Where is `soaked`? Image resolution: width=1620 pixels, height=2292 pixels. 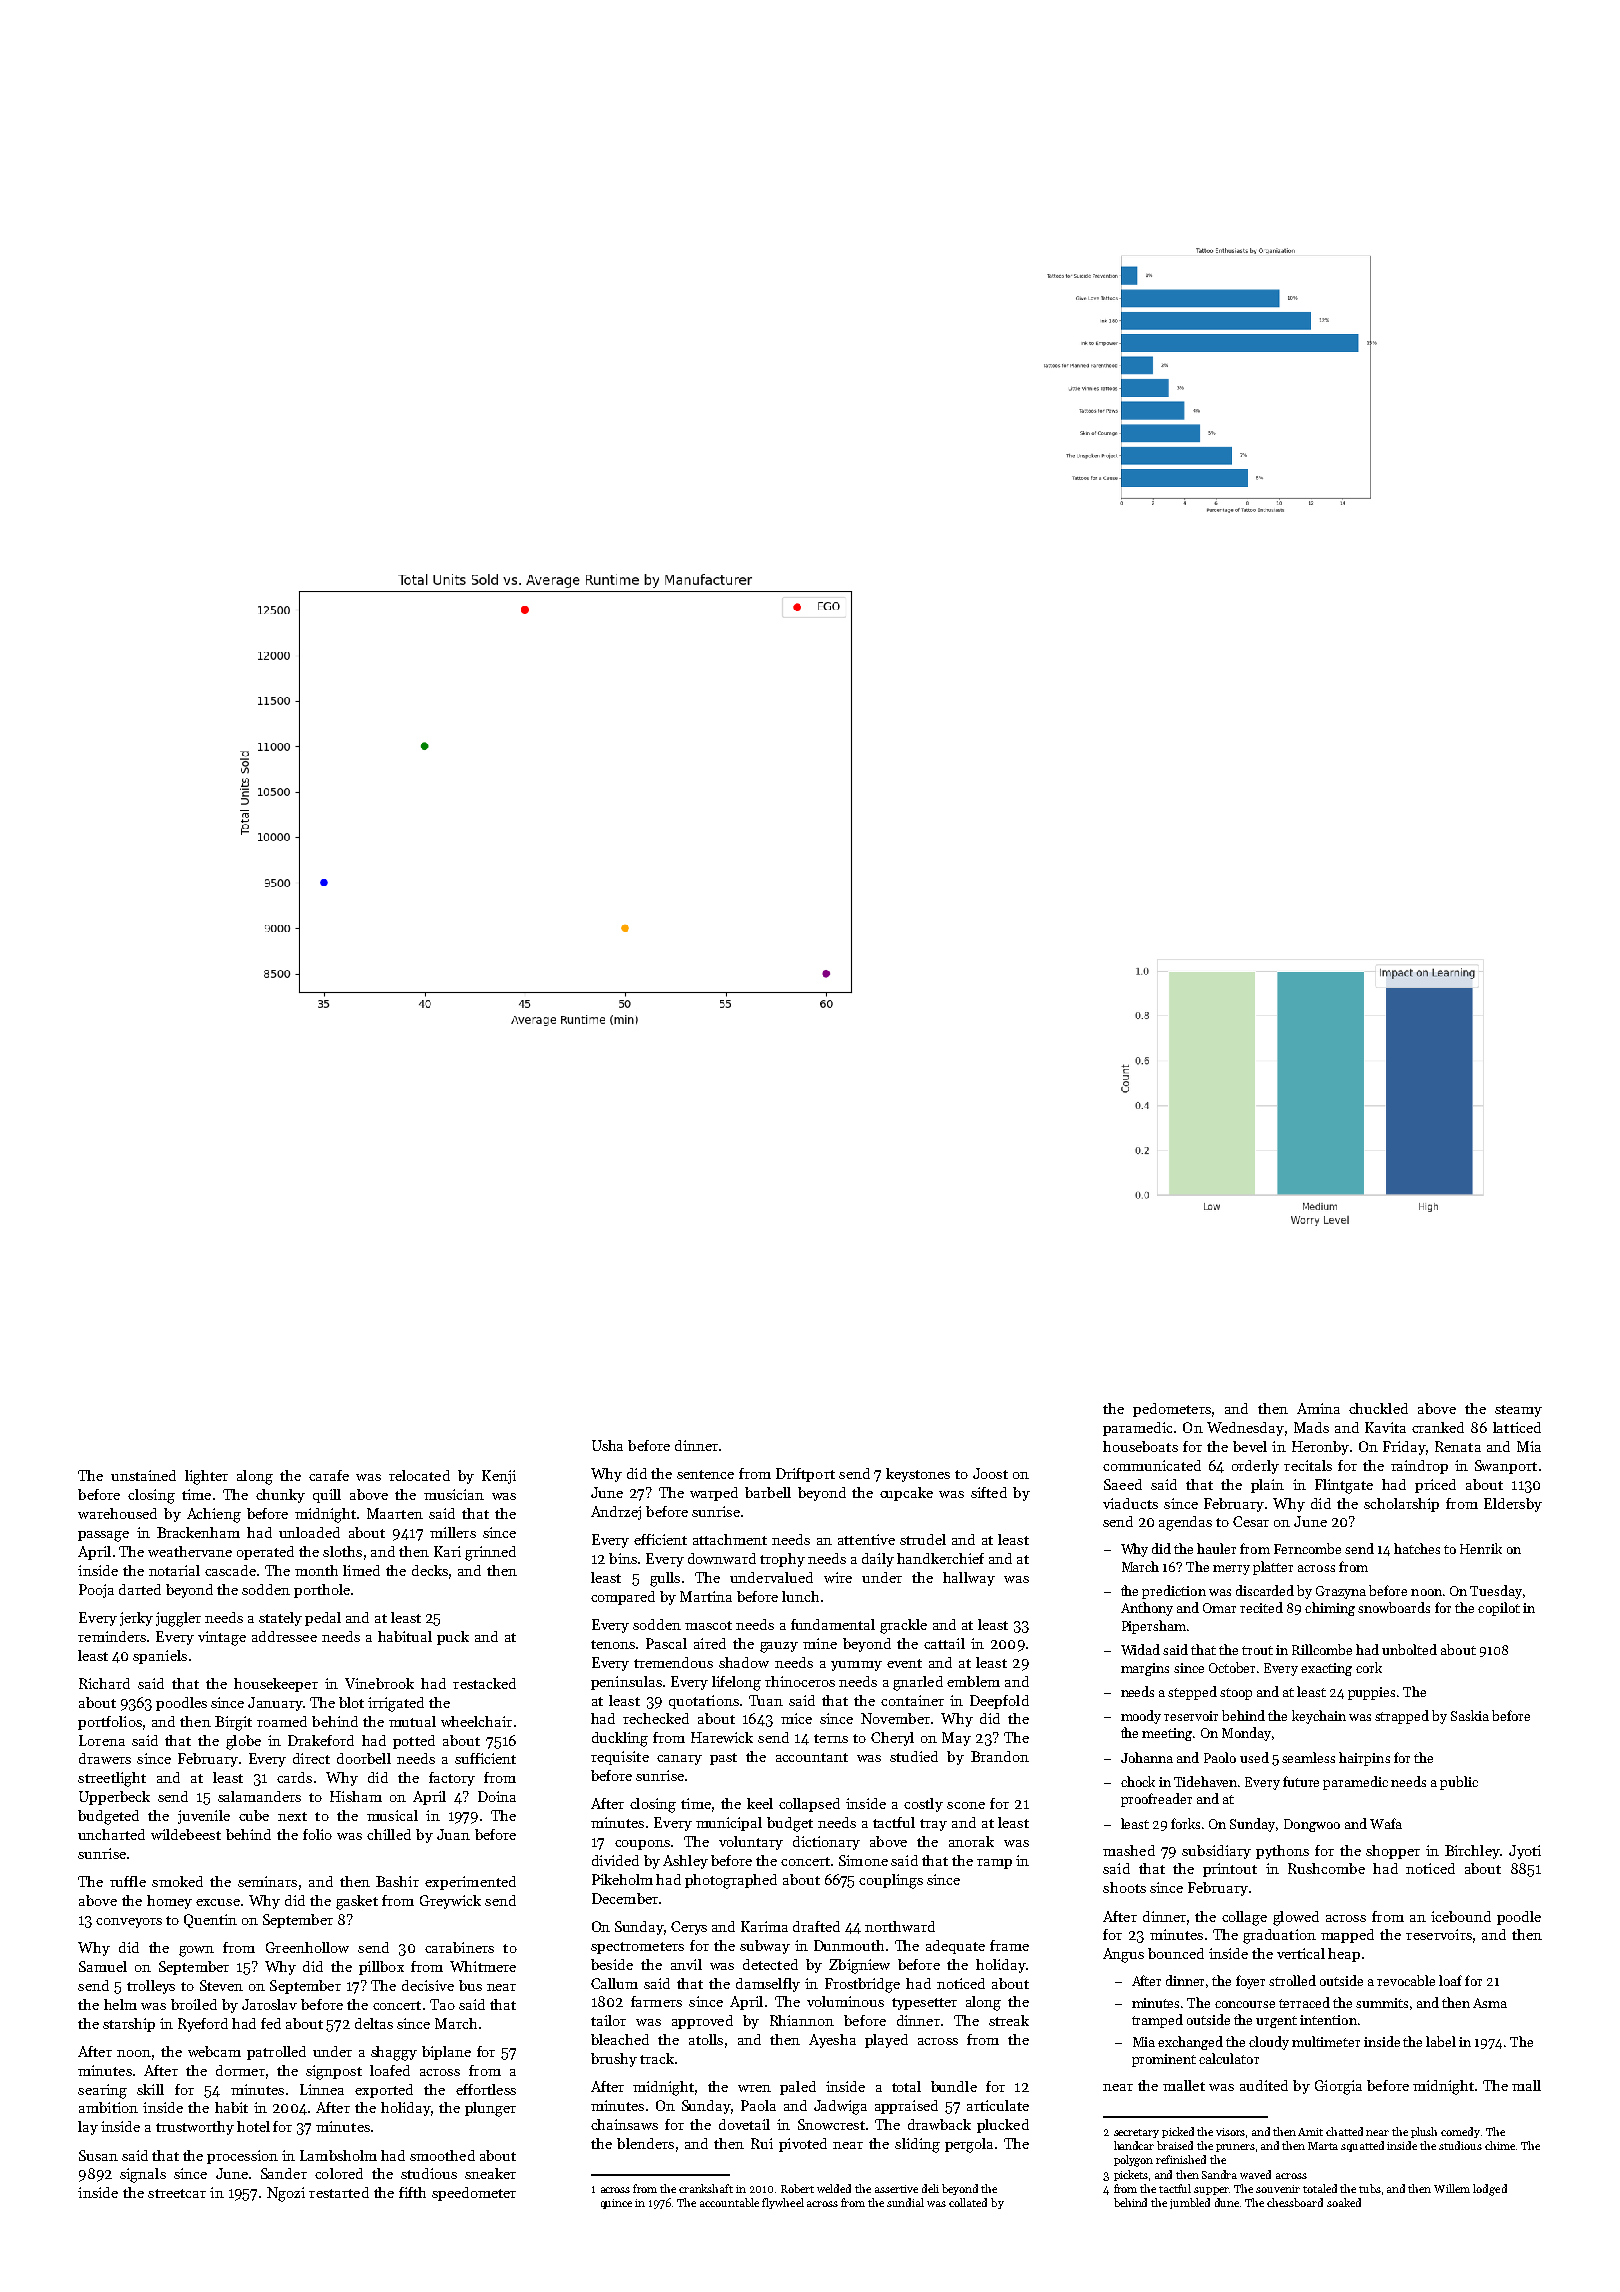 soaked is located at coordinates (1344, 2202).
